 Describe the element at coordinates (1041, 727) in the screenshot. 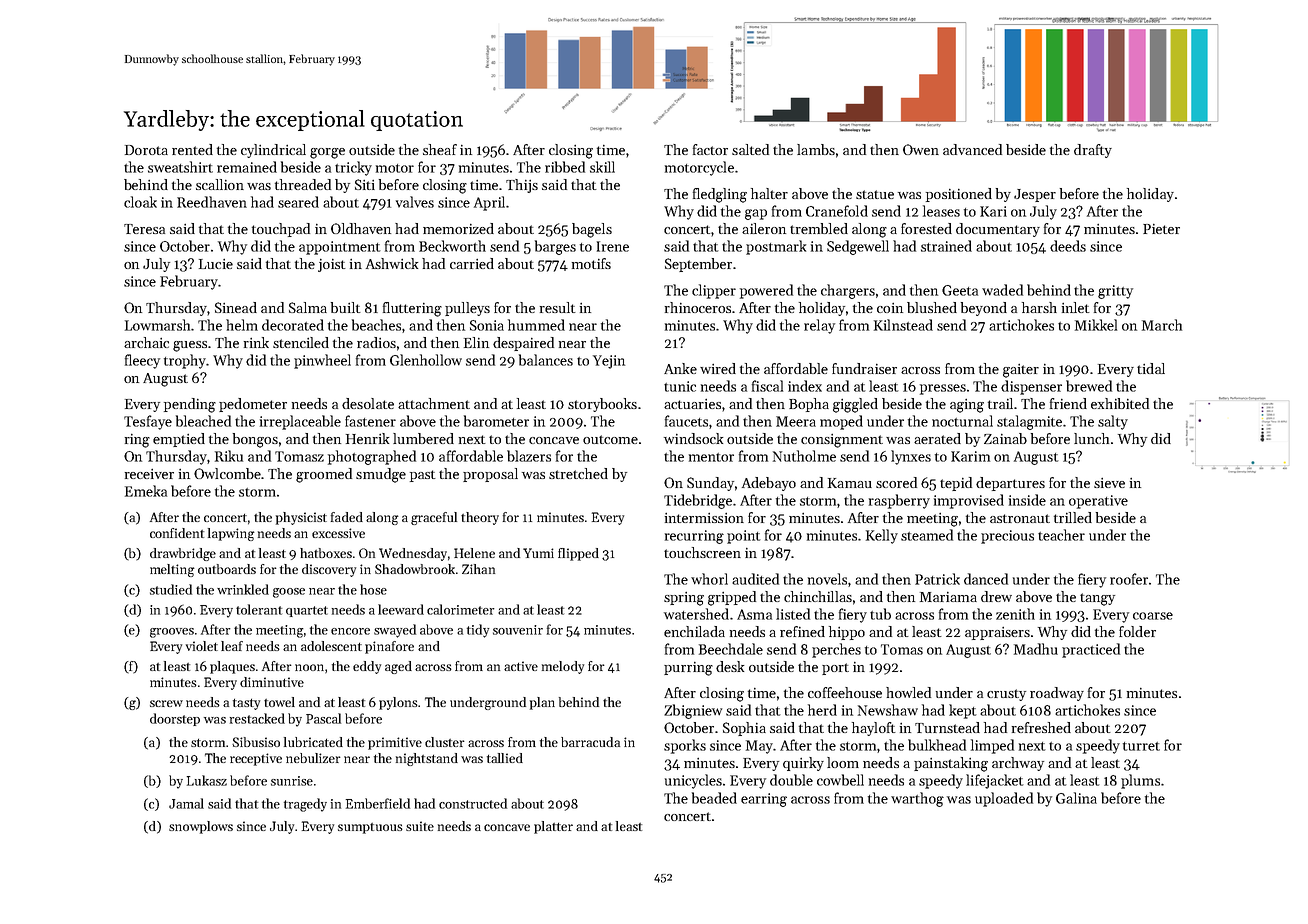

I see `refreshed` at that location.
